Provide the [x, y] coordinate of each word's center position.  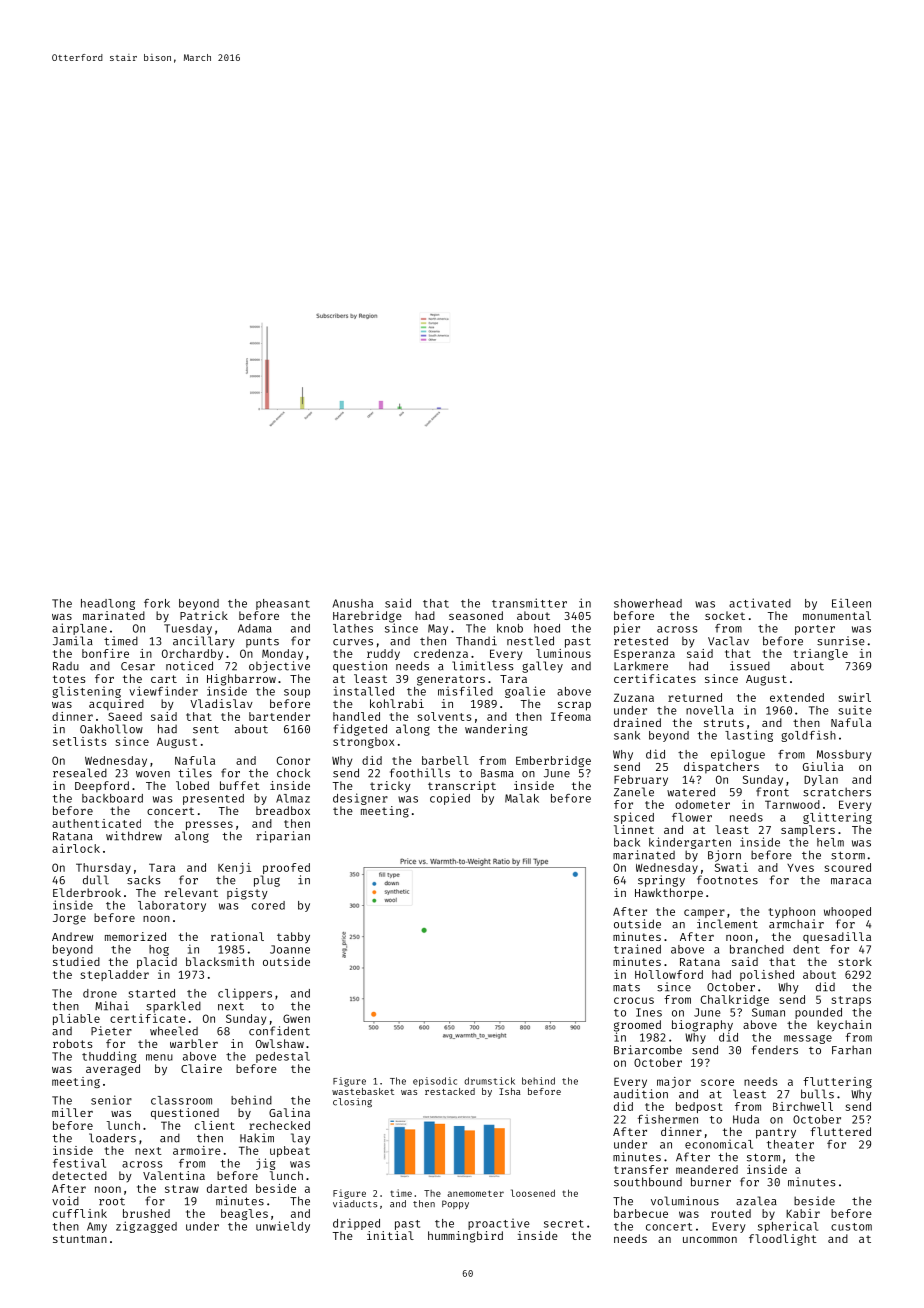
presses [209, 825]
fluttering [837, 1082]
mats [626, 988]
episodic [435, 1082]
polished [767, 975]
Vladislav [221, 703]
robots [73, 1043]
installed [364, 691]
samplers [808, 831]
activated [760, 603]
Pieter [111, 1031]
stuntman [80, 1239]
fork [157, 603]
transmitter [529, 603]
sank [627, 735]
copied [450, 799]
